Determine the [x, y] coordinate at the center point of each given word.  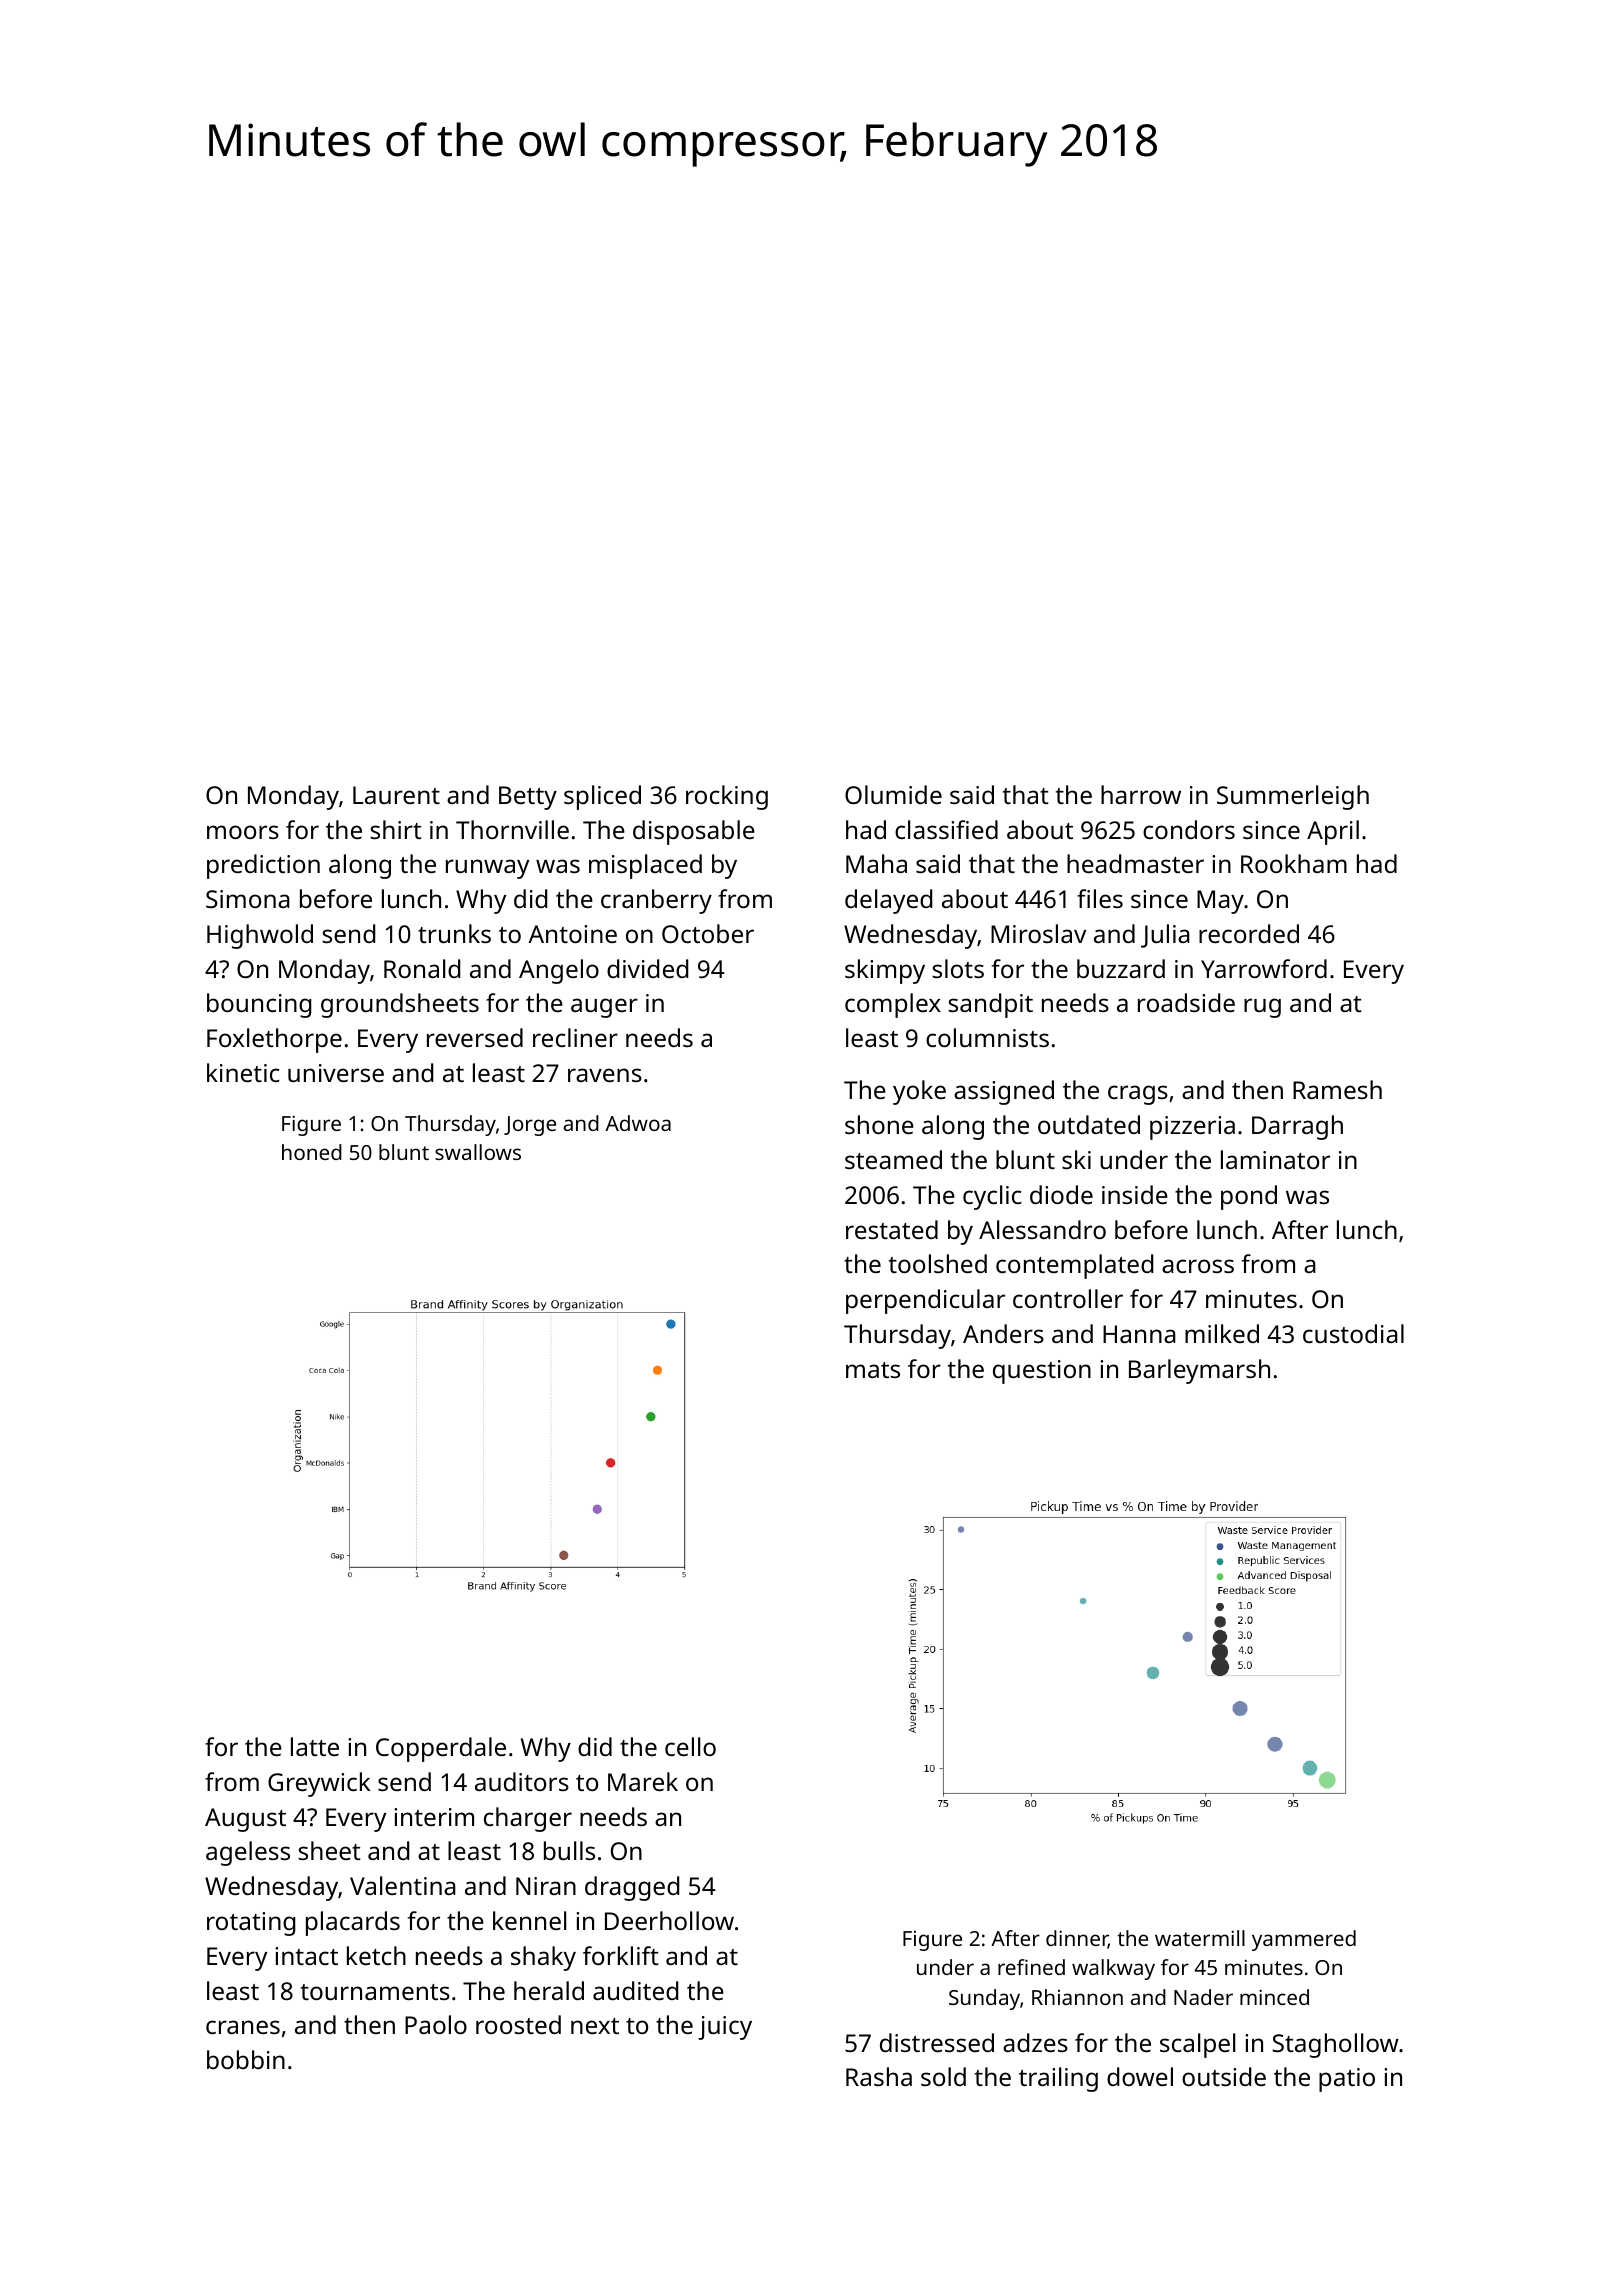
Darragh [1297, 1127]
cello [690, 1746]
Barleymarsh [1199, 1371]
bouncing [259, 1005]
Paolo [436, 2024]
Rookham [1294, 863]
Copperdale [441, 1749]
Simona [248, 899]
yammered [1304, 1940]
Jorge [530, 1126]
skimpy [885, 971]
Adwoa [638, 1123]
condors [1189, 829]
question [1042, 1372]
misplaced [645, 866]
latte [315, 1746]
